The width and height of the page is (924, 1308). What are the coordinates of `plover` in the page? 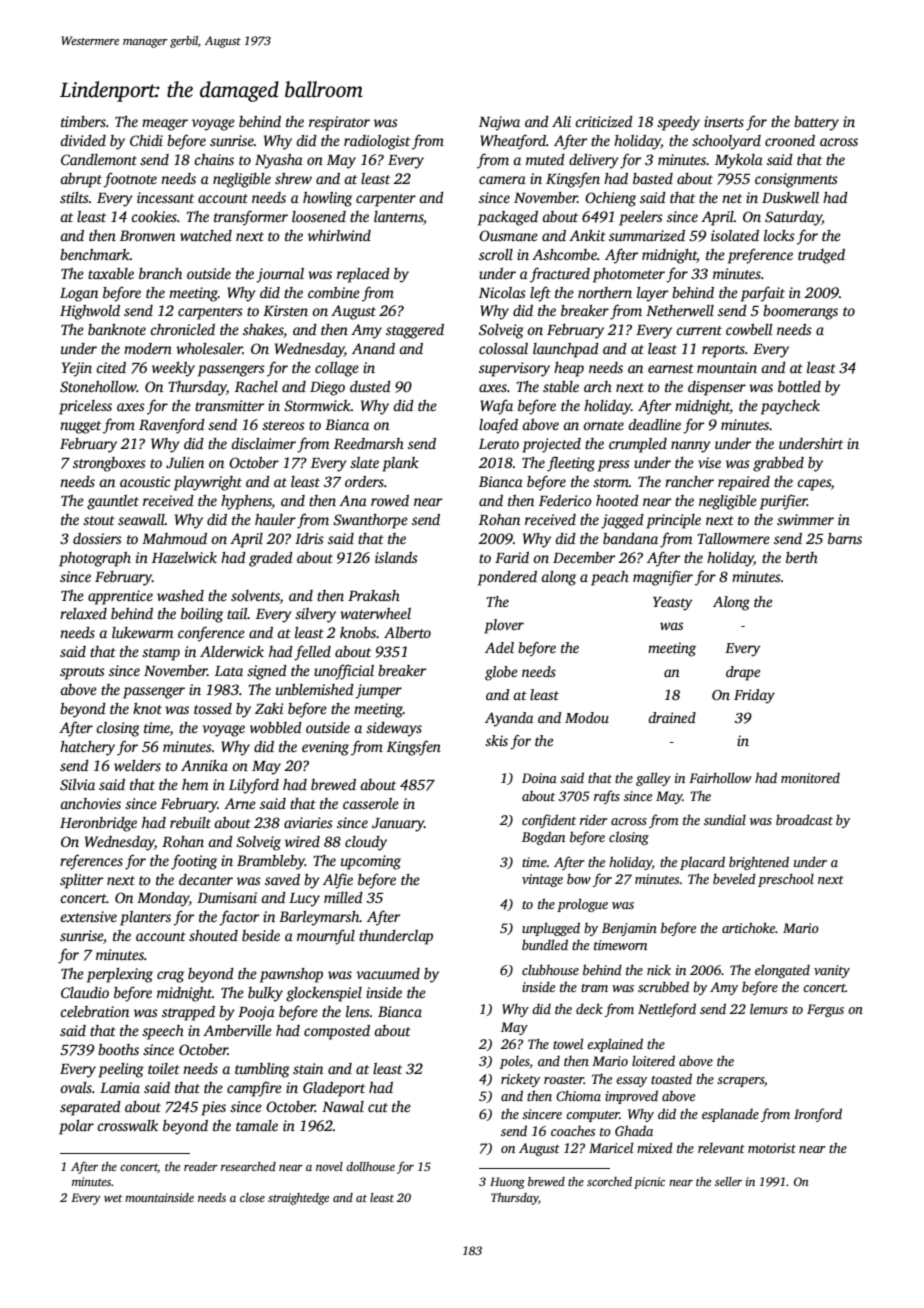 It's located at (504, 626).
